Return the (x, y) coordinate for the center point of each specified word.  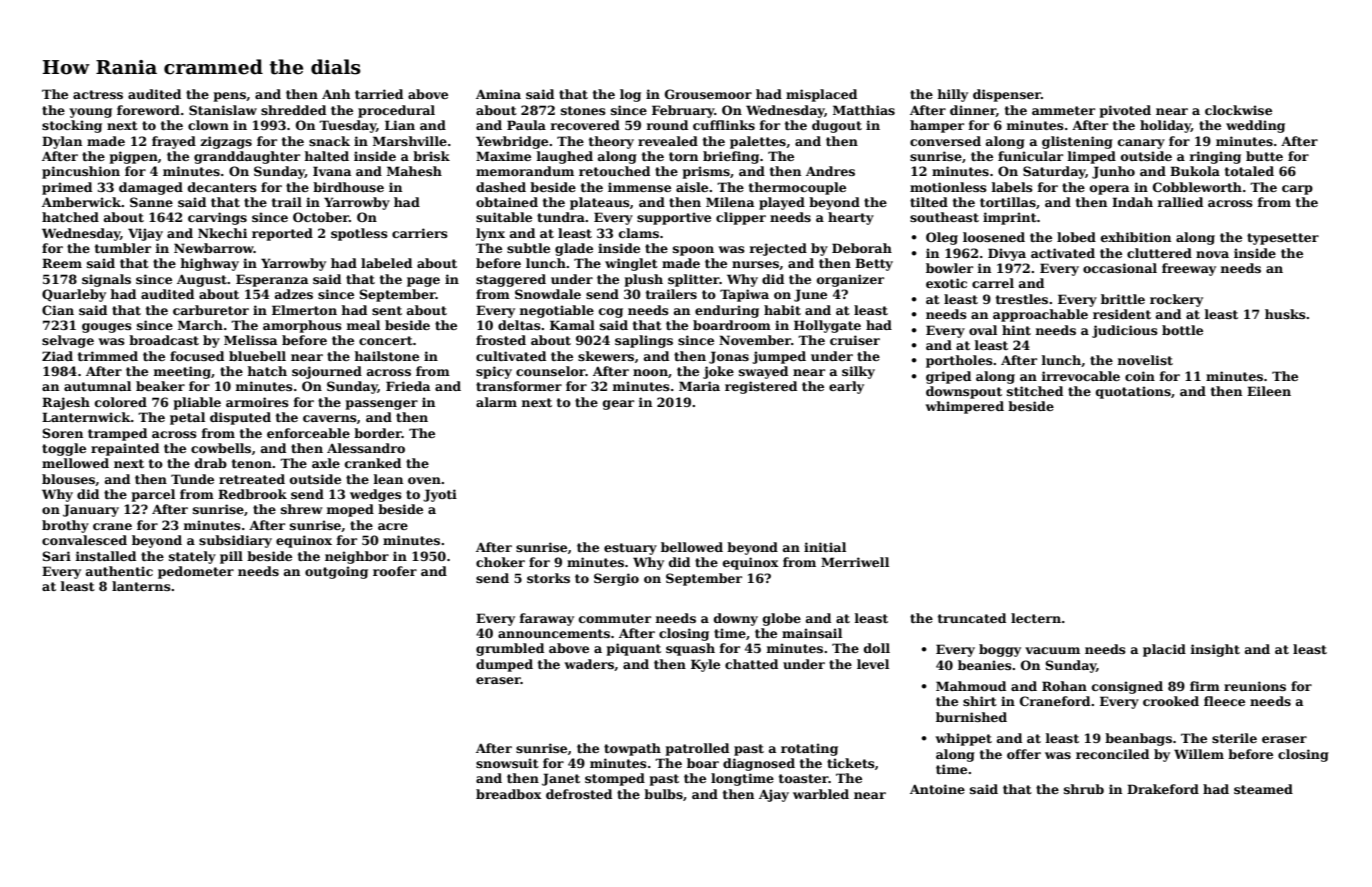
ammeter (1063, 110)
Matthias (864, 110)
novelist (1145, 360)
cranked (373, 463)
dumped (504, 665)
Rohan (1064, 686)
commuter (615, 618)
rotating (809, 749)
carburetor (211, 310)
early (846, 387)
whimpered (964, 407)
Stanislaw (223, 110)
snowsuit (507, 763)
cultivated (511, 356)
